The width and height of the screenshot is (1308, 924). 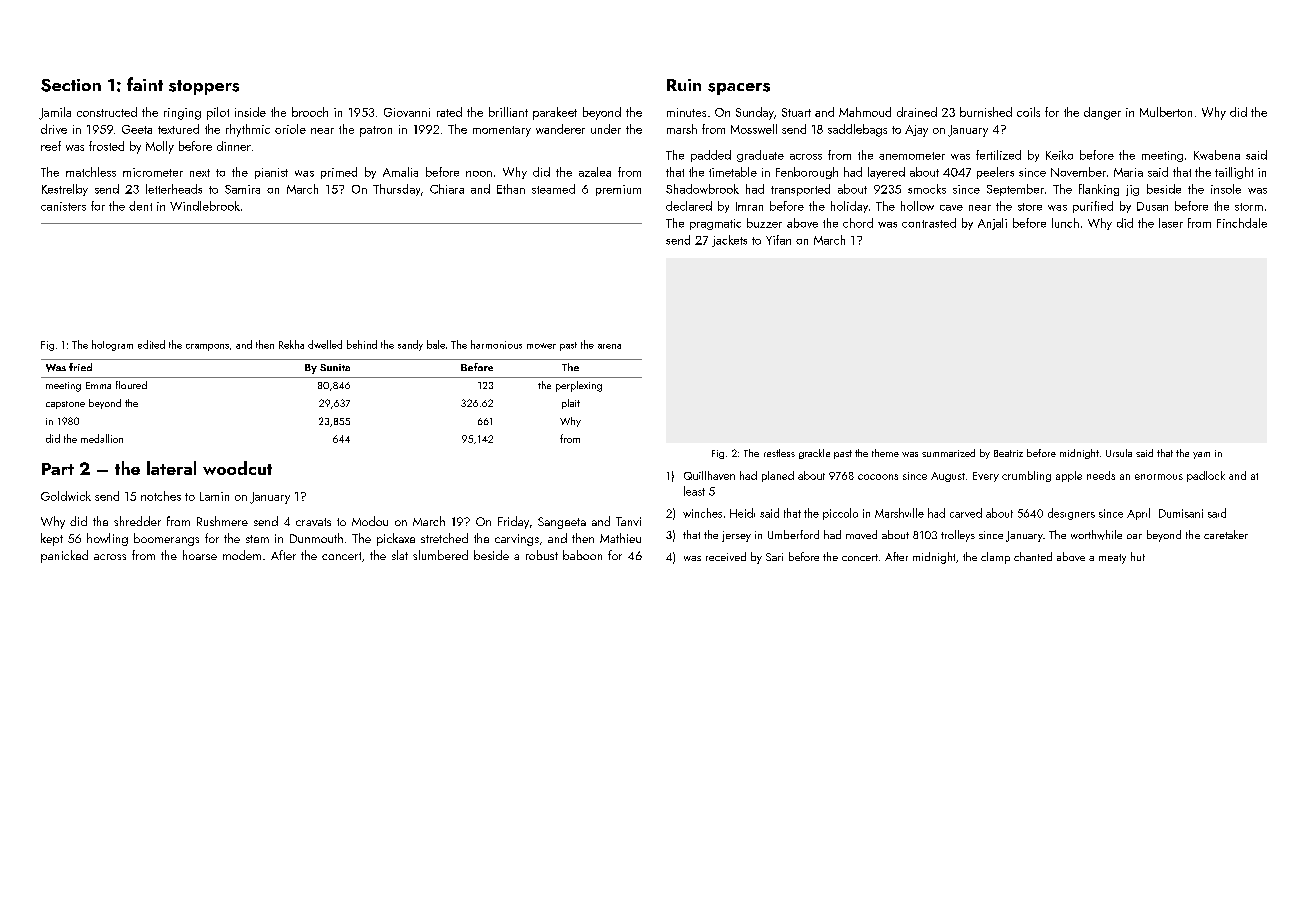 I want to click on received, so click(x=726, y=556).
